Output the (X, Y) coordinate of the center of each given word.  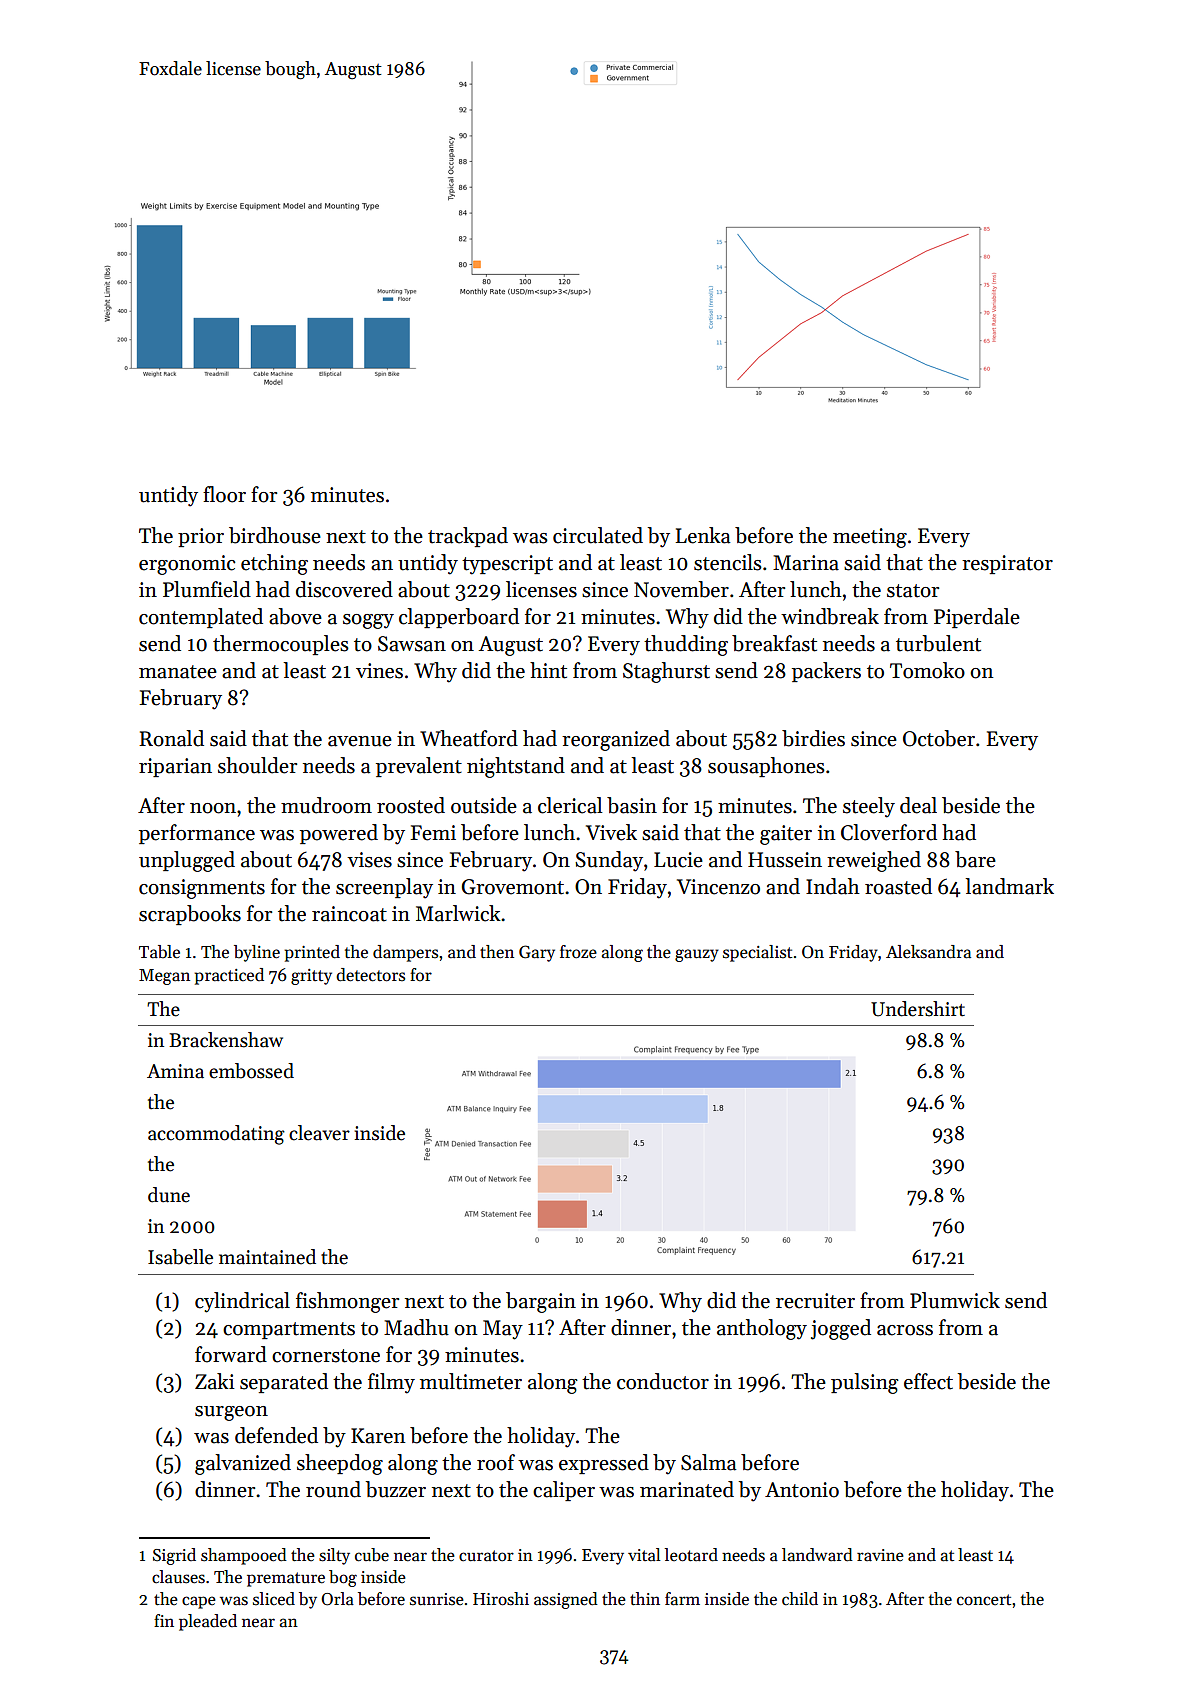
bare (975, 859)
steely (869, 807)
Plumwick (955, 1300)
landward (817, 1555)
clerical (570, 805)
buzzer (396, 1489)
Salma (708, 1462)
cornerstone (326, 1356)
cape (199, 1602)
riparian (175, 767)
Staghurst (666, 672)
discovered (344, 589)
